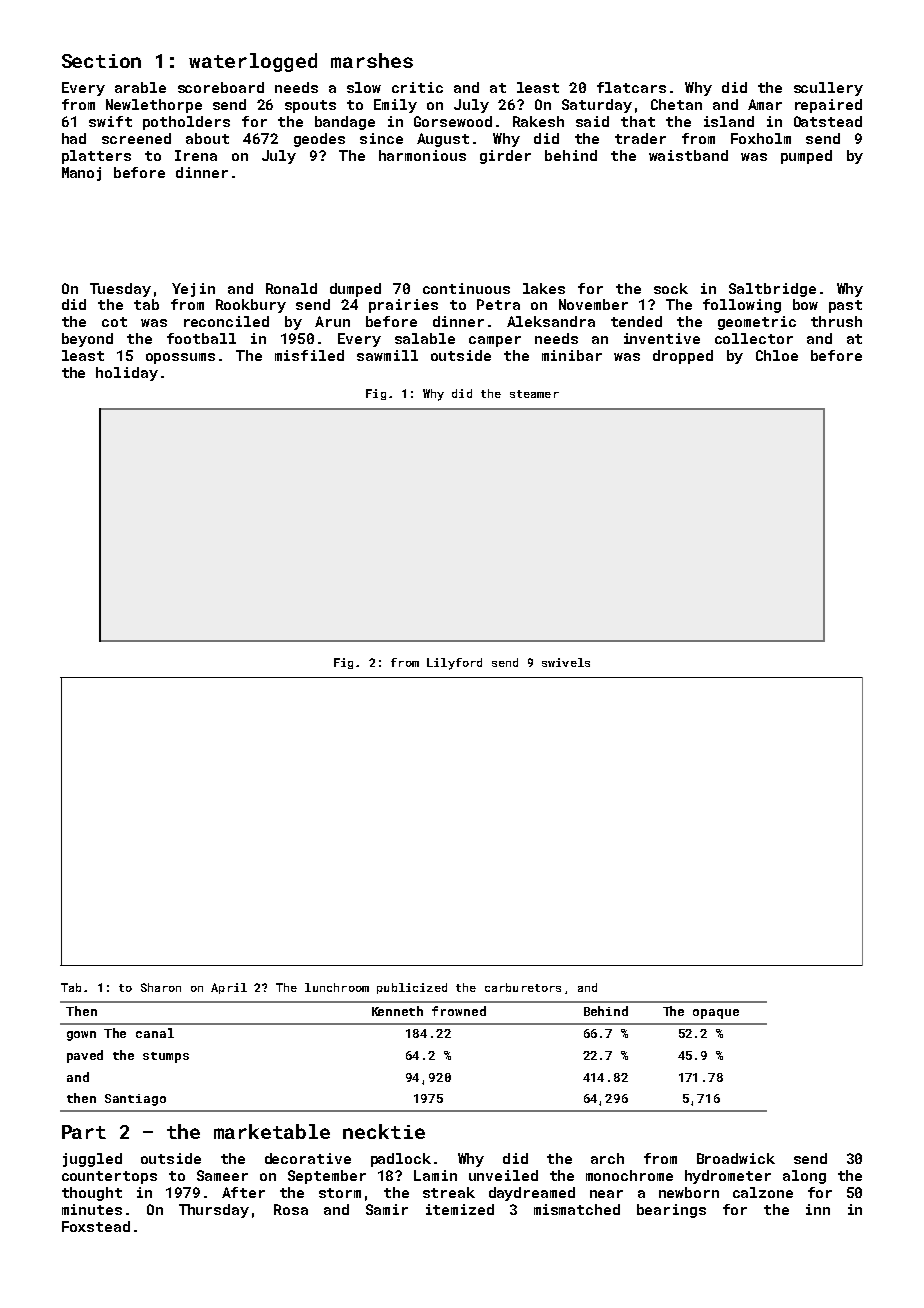 This screenshot has width=924, height=1308. What do you see at coordinates (109, 1177) in the screenshot?
I see `countertops` at bounding box center [109, 1177].
